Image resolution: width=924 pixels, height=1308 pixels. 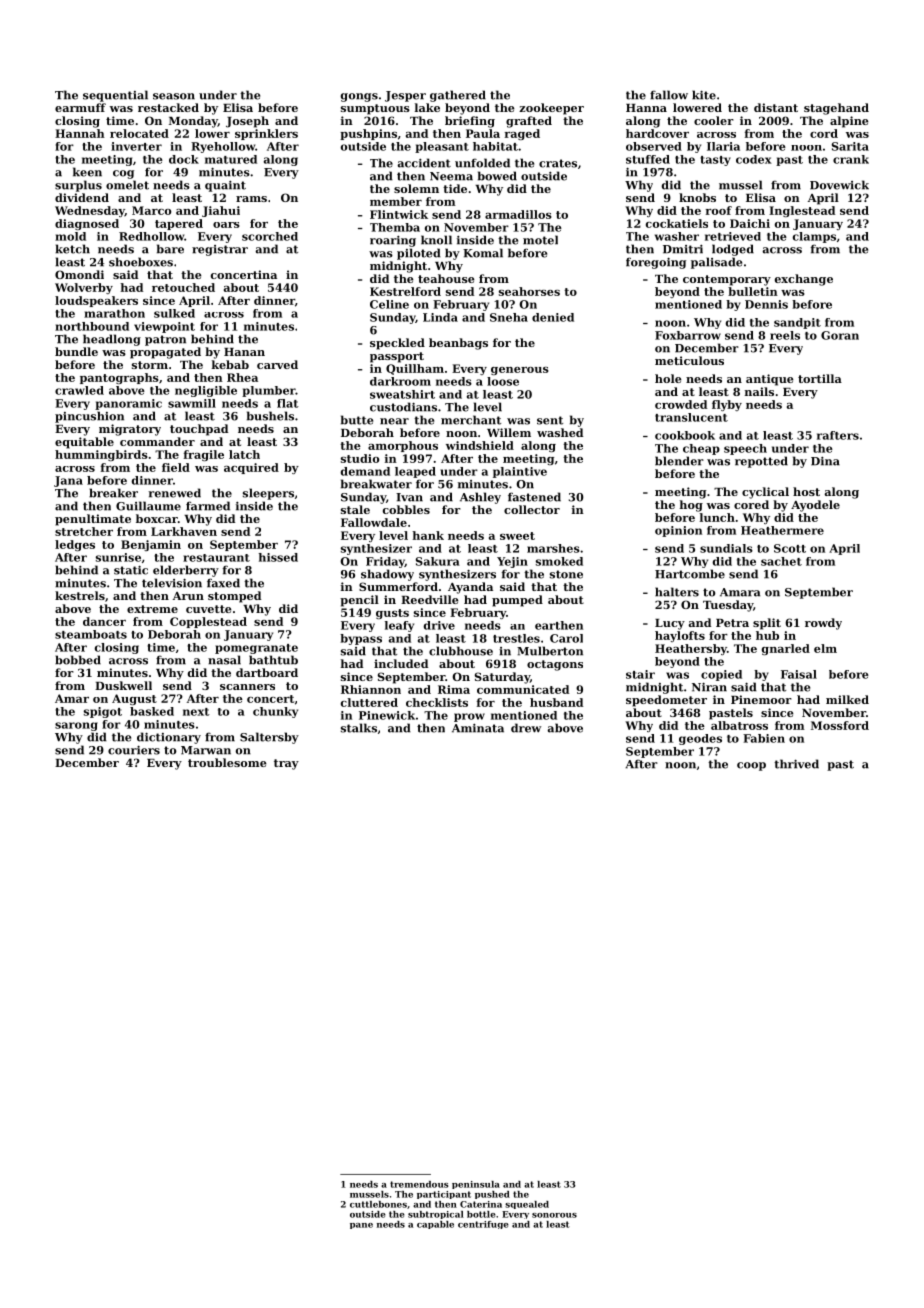 I want to click on cuttlebones, so click(x=378, y=1204).
